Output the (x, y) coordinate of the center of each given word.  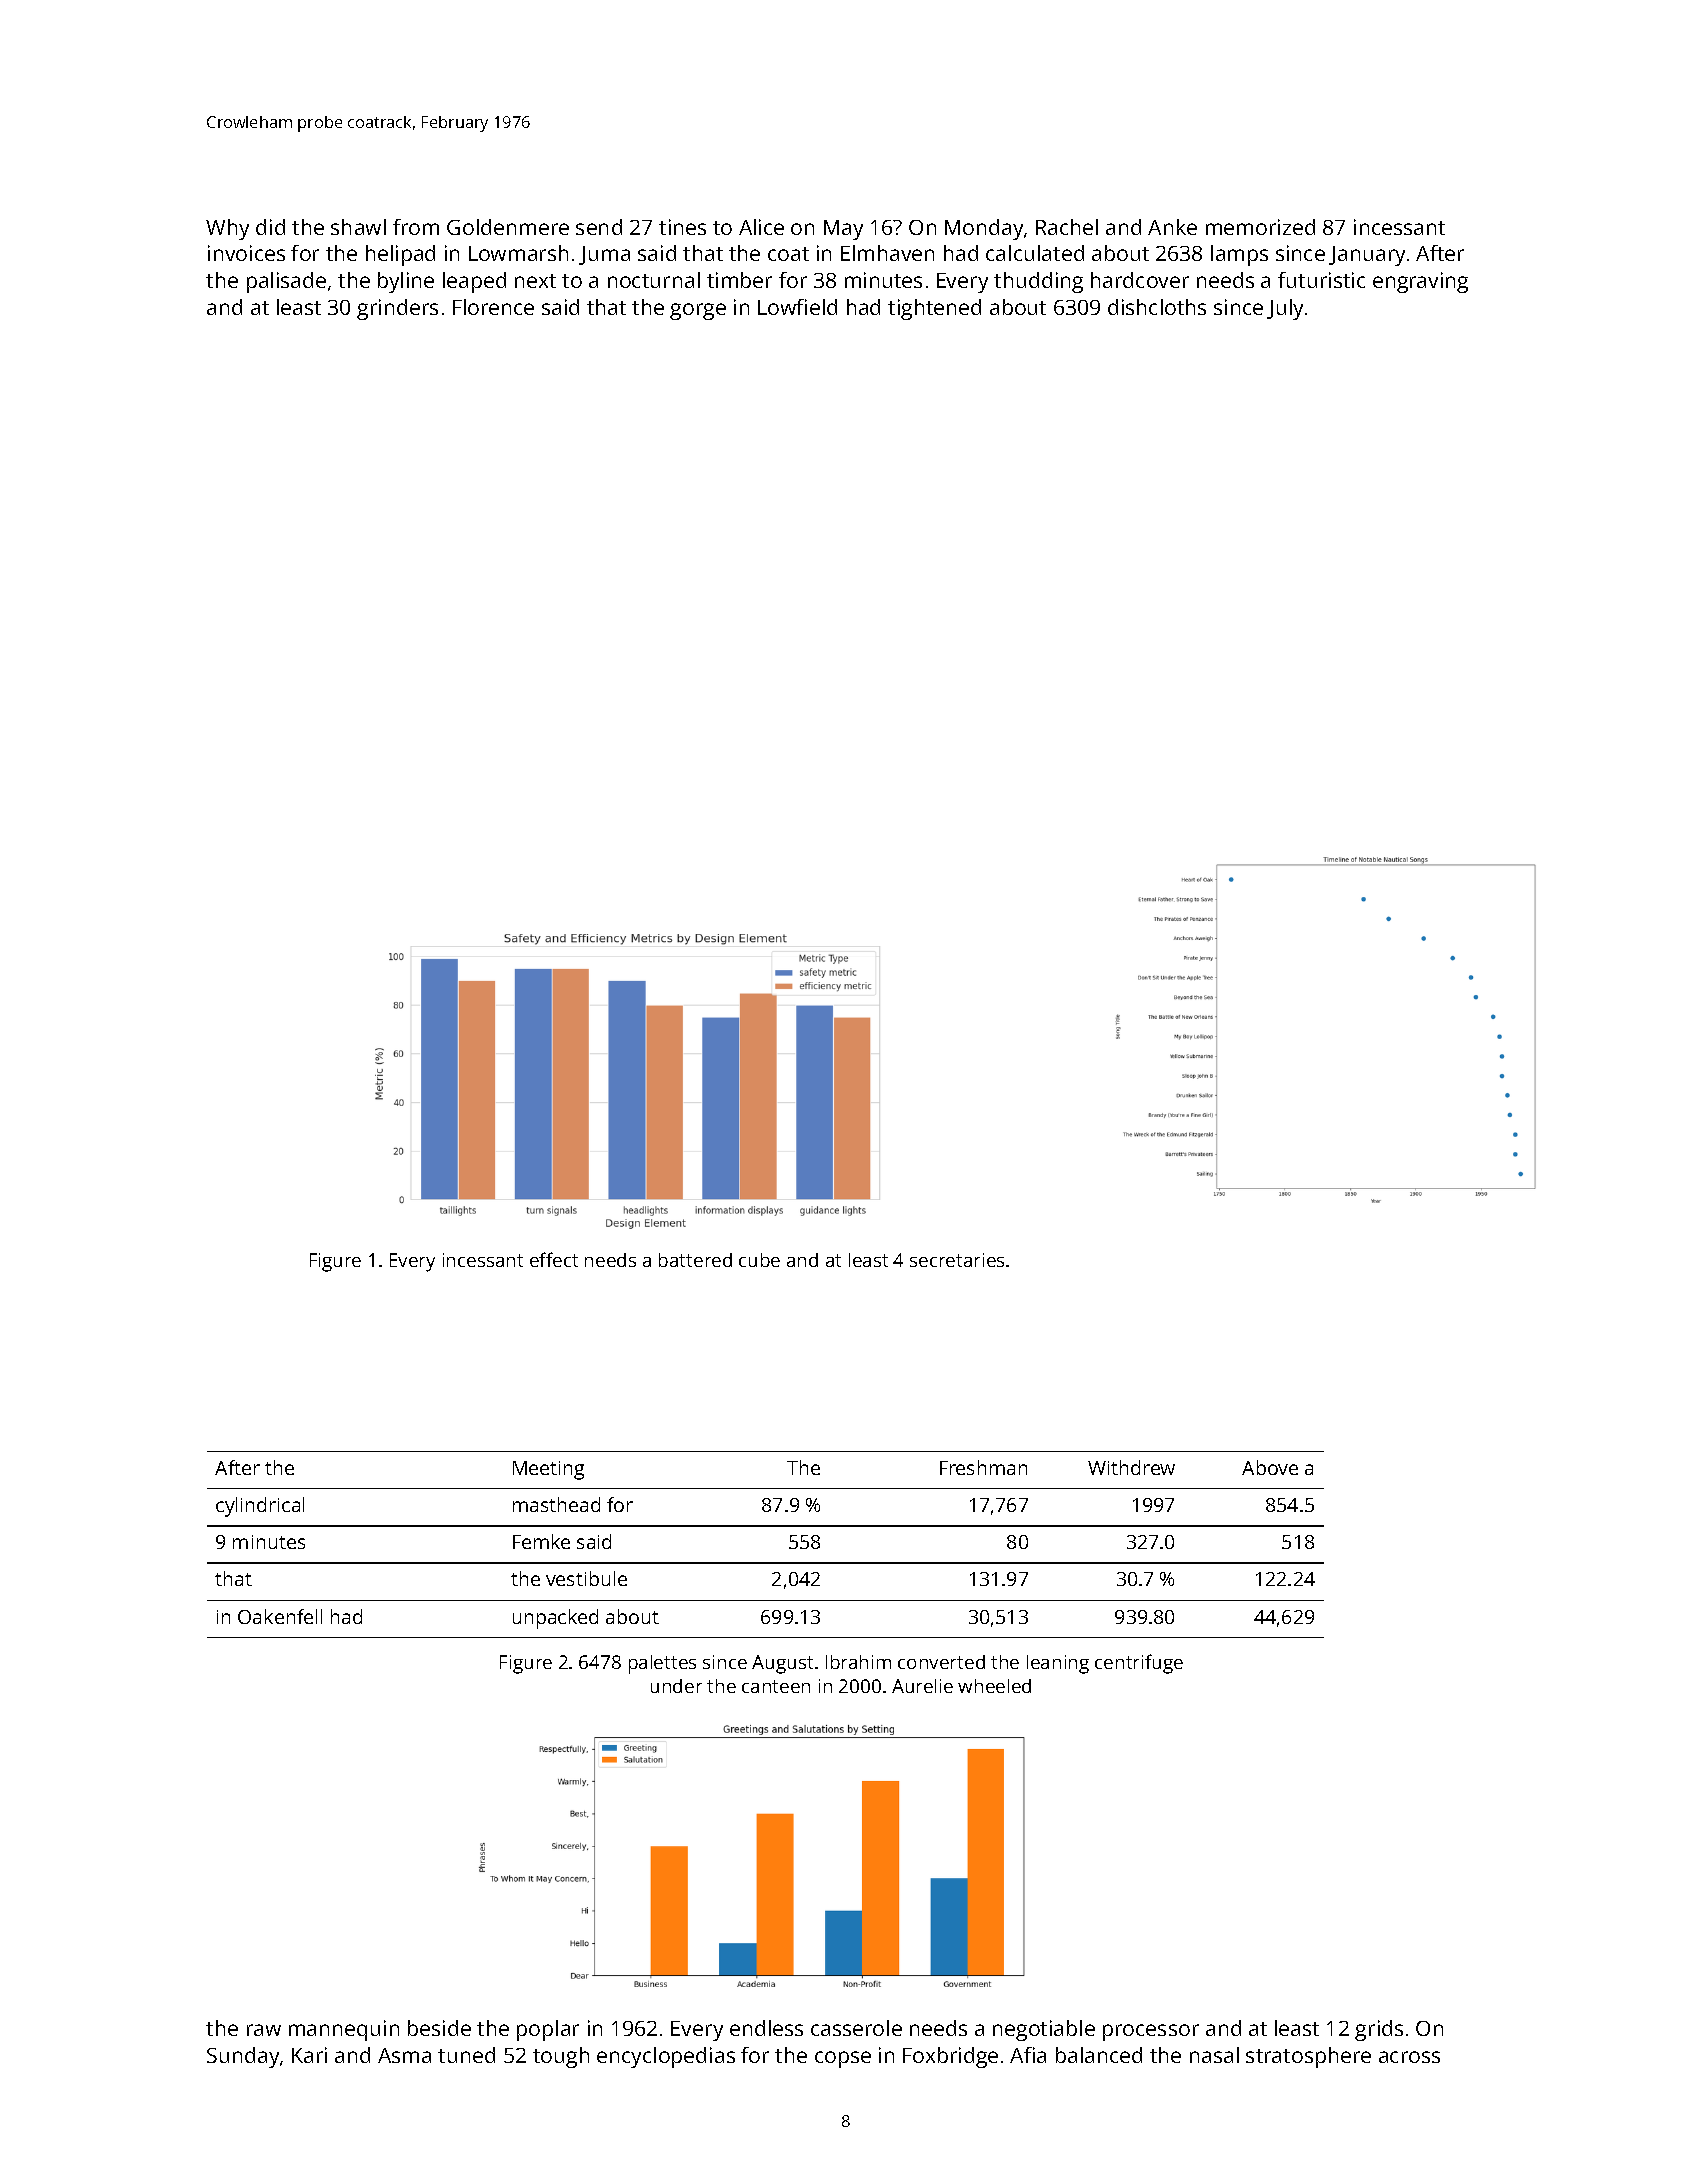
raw (264, 2030)
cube (759, 1260)
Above (1270, 1467)
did (270, 227)
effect (554, 1259)
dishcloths (1157, 307)
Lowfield (797, 307)
